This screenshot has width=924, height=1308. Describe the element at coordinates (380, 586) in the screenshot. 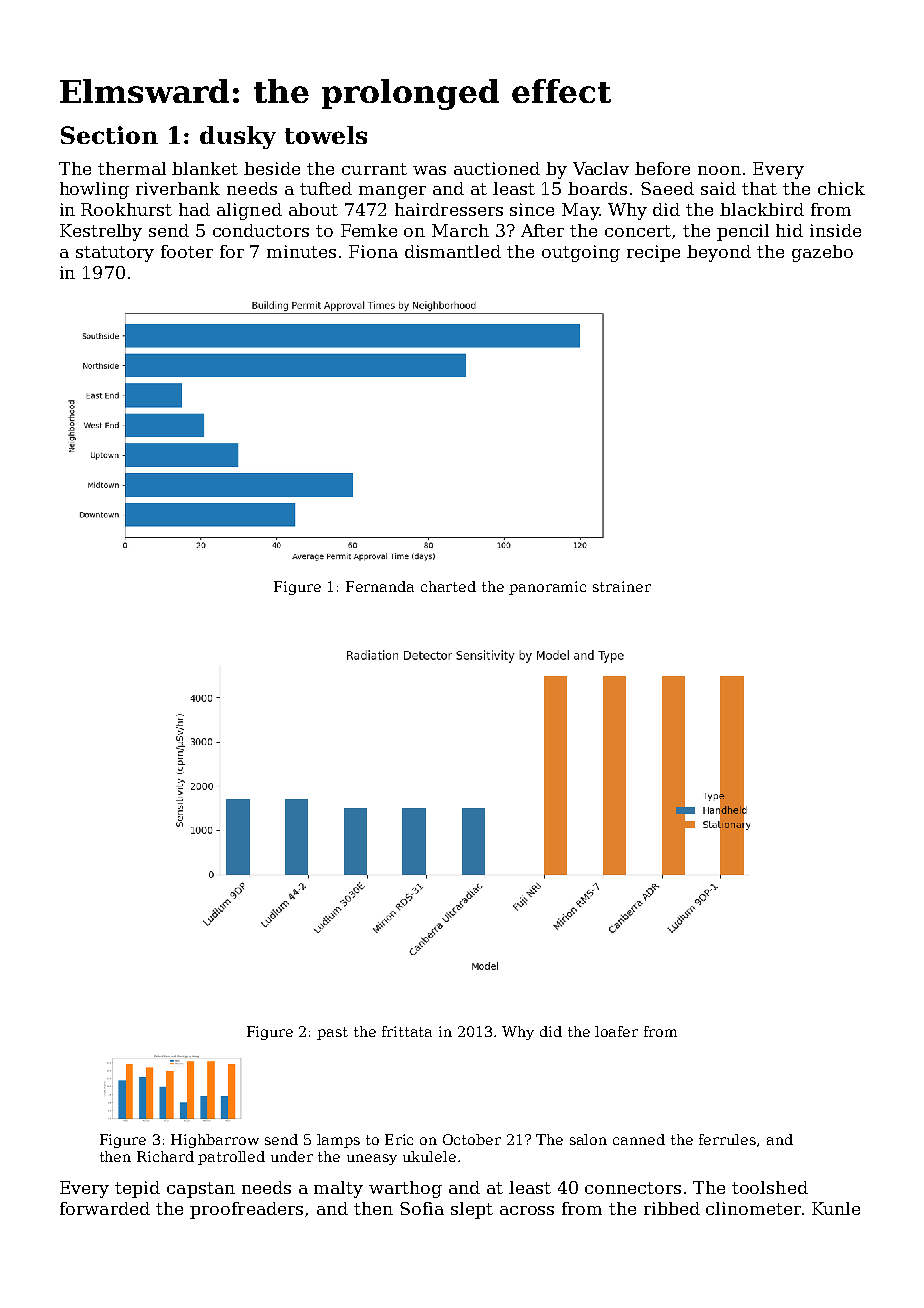

I see `Fernanda` at that location.
